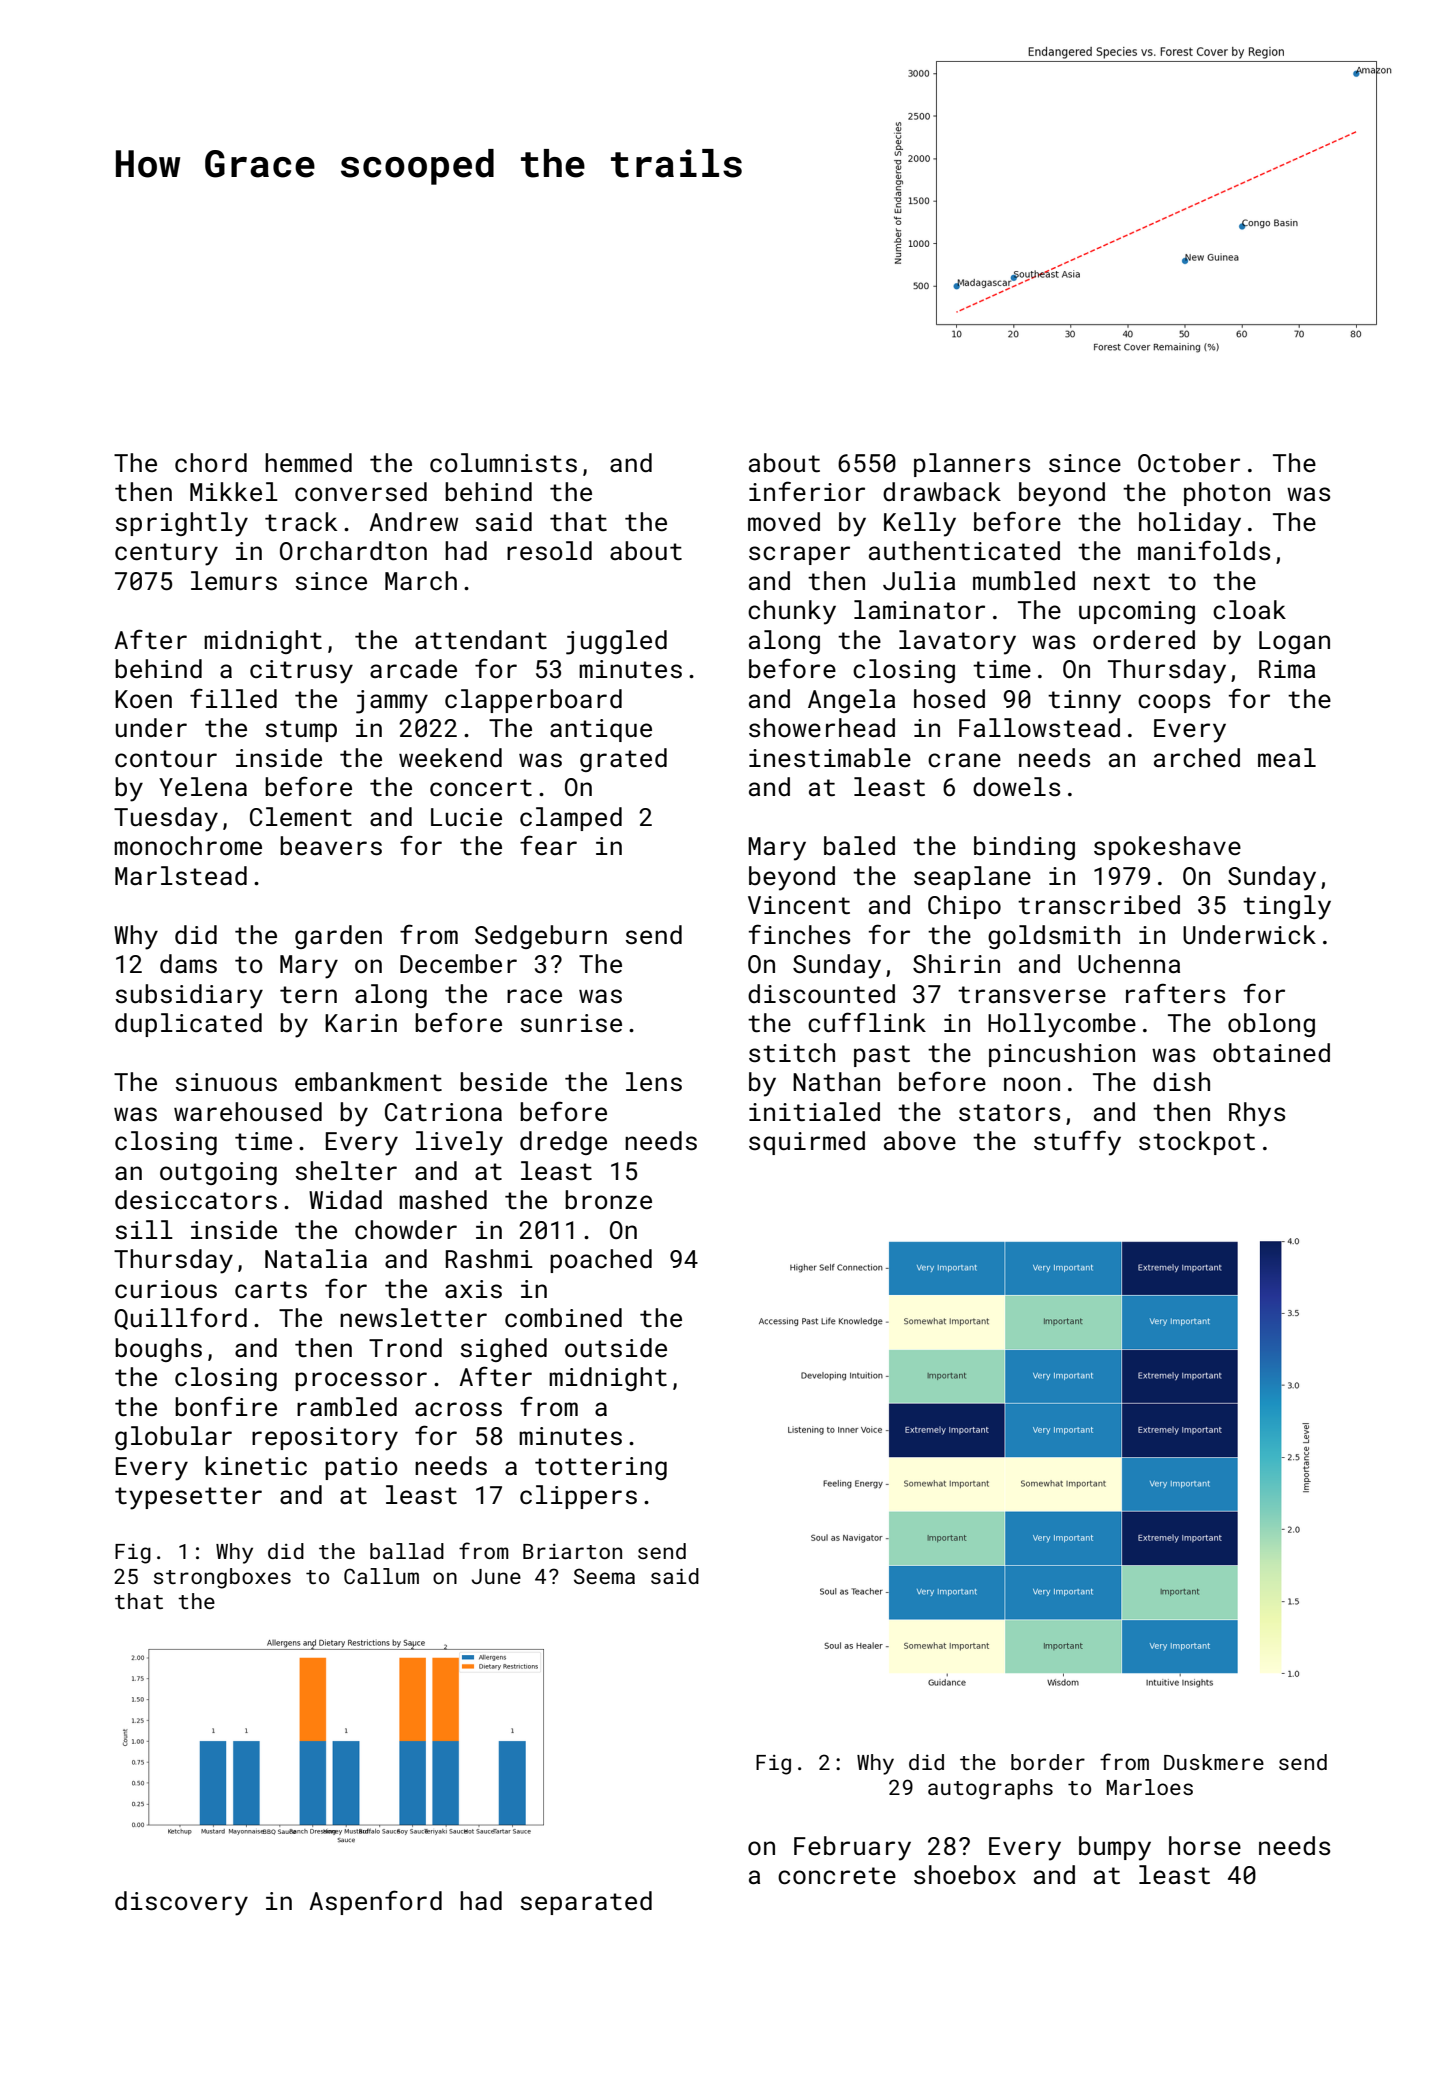  I want to click on sprightly, so click(182, 524).
